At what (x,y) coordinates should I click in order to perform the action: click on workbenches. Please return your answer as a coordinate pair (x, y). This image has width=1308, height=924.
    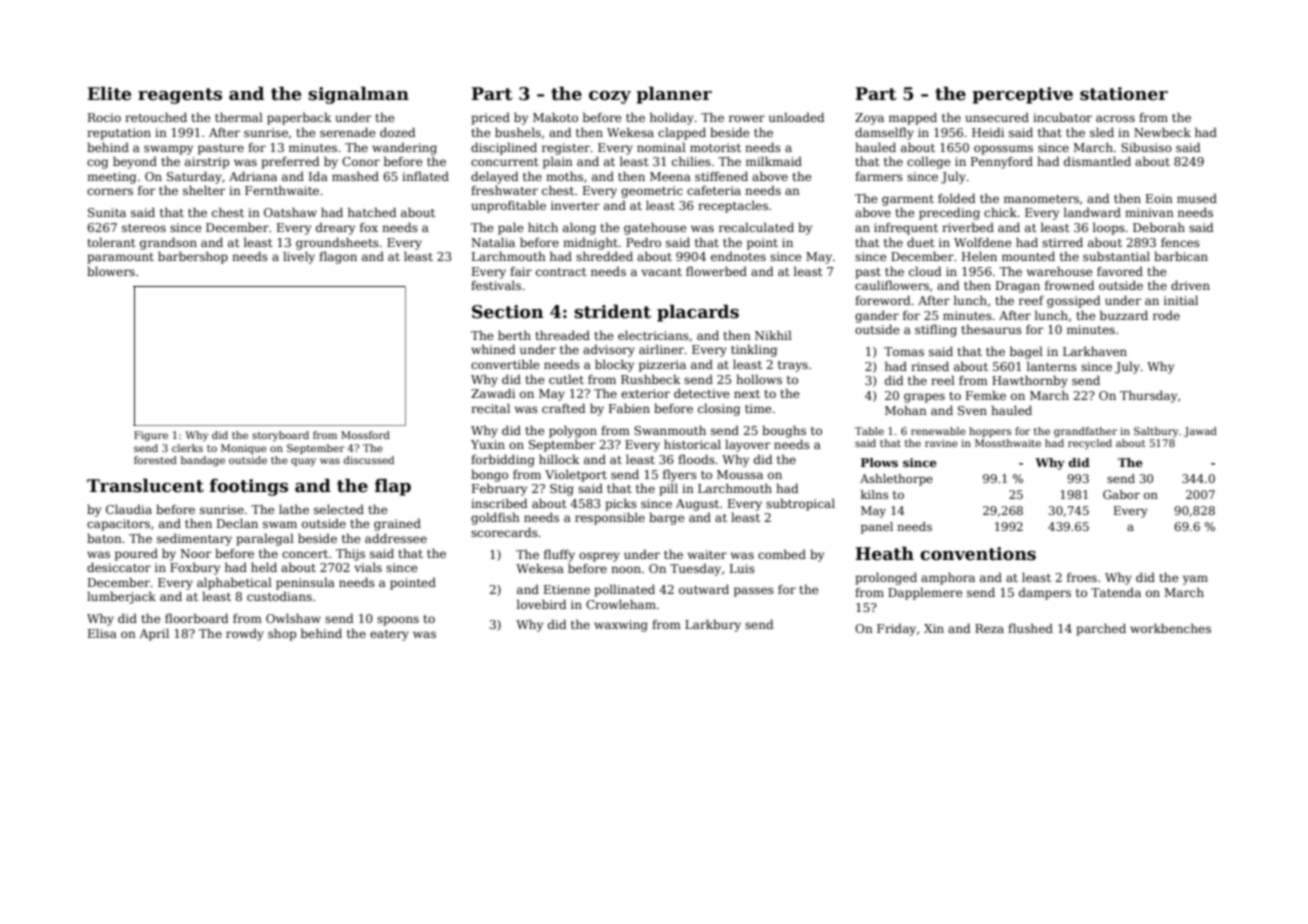
    Looking at the image, I should click on (1170, 628).
